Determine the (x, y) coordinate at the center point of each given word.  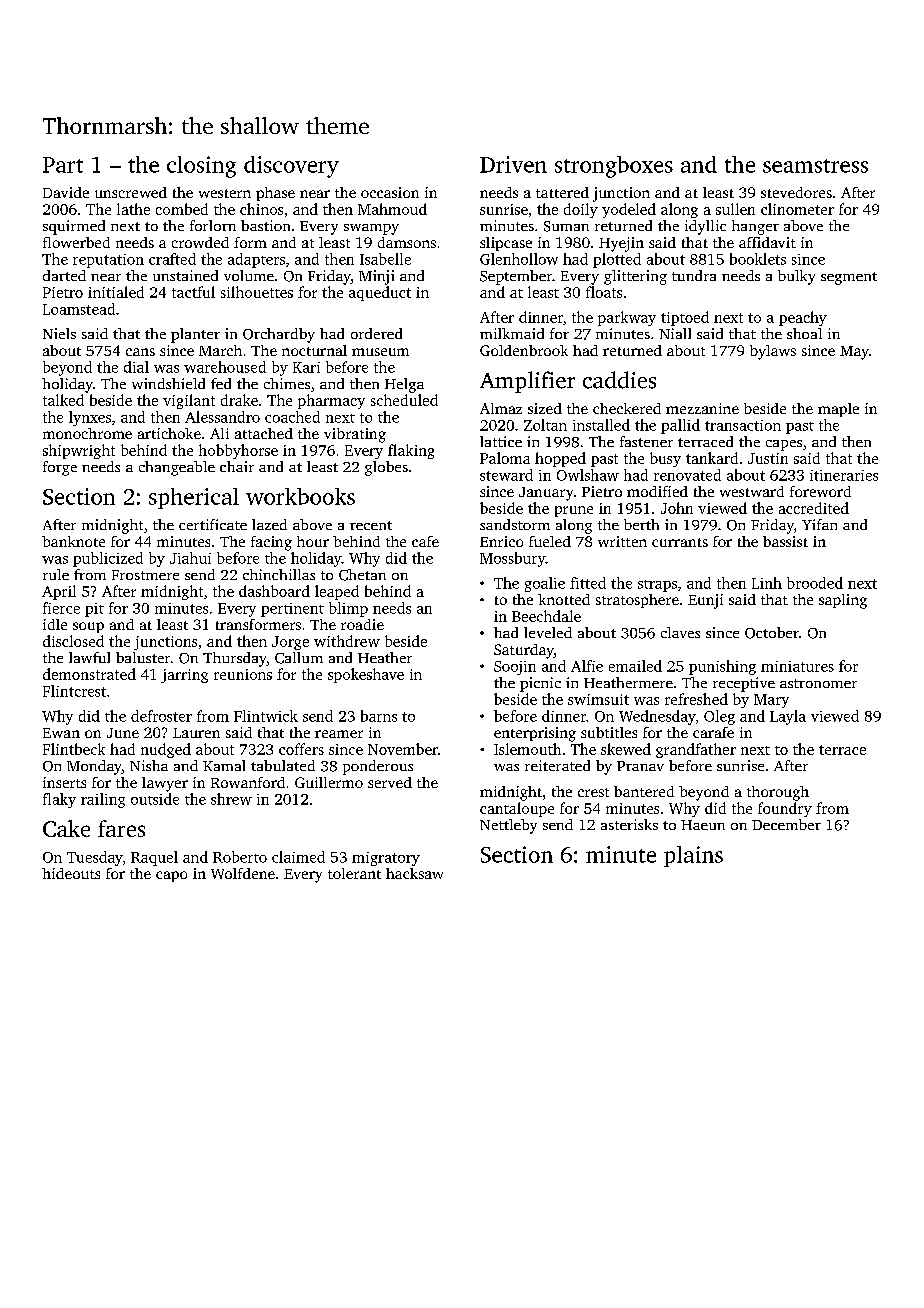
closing (201, 167)
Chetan (362, 575)
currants (680, 542)
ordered (376, 333)
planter (195, 335)
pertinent (292, 610)
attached (264, 433)
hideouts (71, 873)
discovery (291, 167)
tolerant (354, 873)
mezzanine (702, 408)
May (854, 353)
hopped (560, 459)
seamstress (815, 166)
